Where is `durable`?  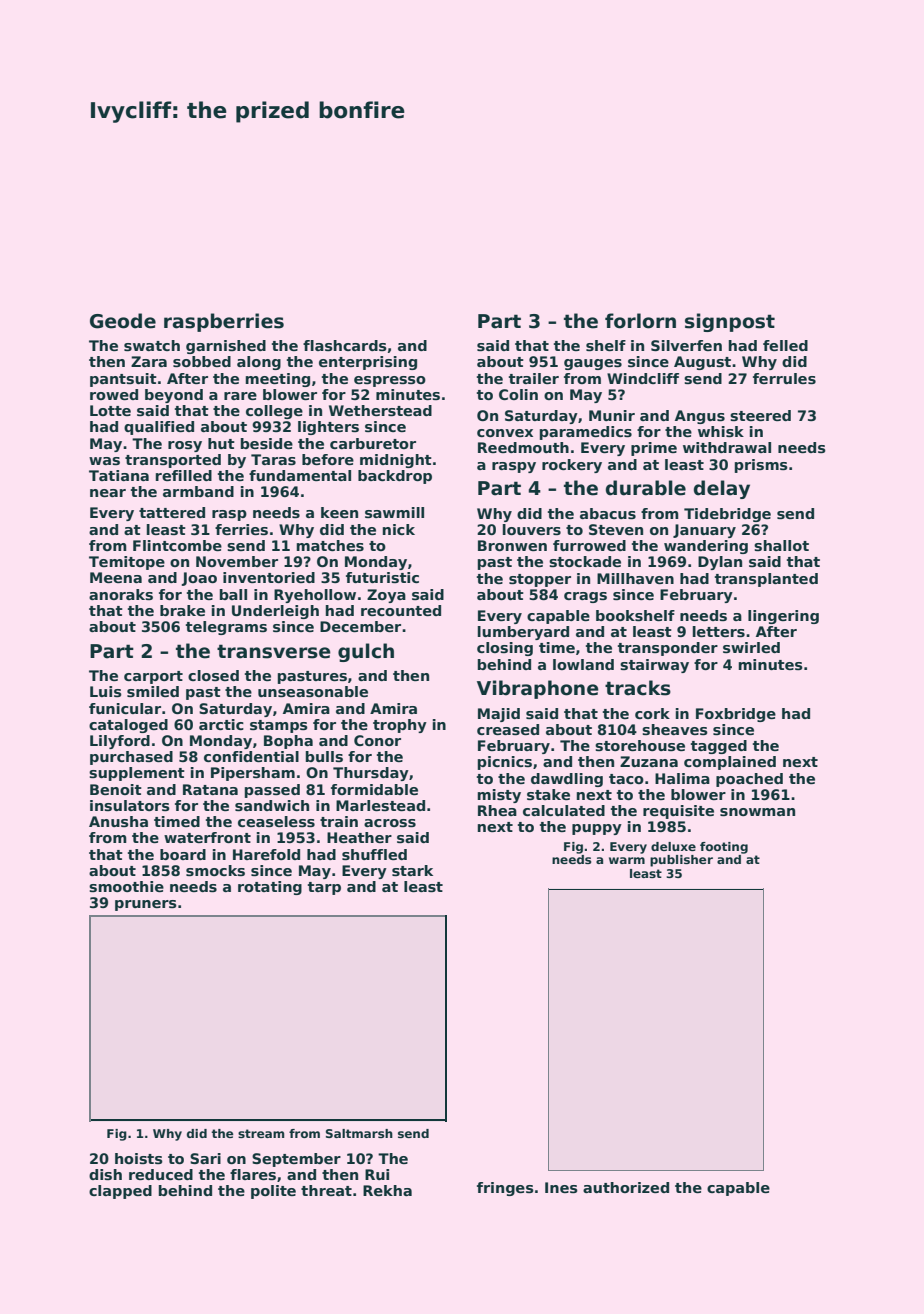
durable is located at coordinates (646, 488).
